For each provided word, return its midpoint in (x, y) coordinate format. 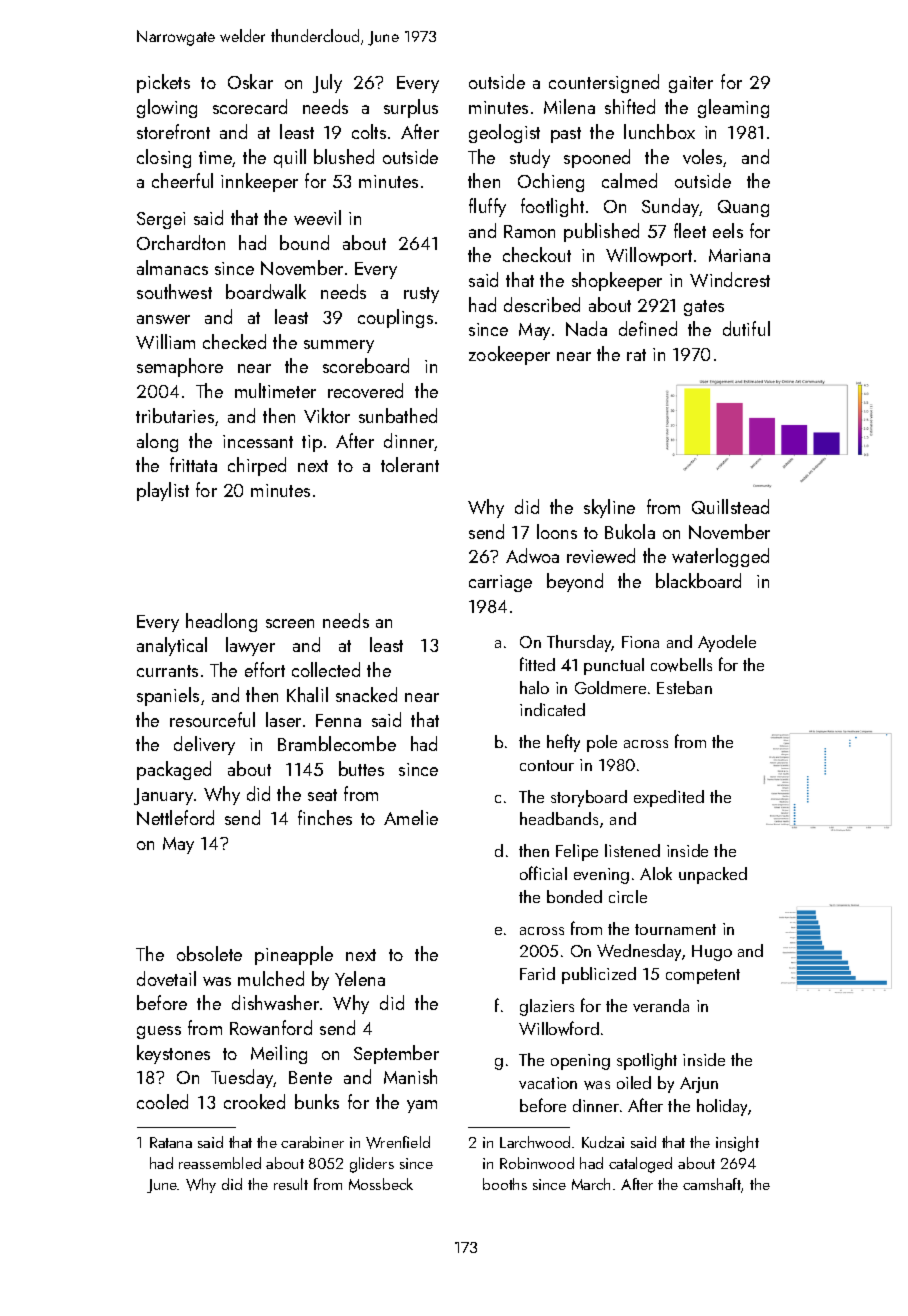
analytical (172, 646)
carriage (500, 583)
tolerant (410, 464)
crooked (254, 1101)
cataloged (640, 1165)
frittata (193, 464)
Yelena (360, 978)
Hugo (712, 953)
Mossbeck (381, 1184)
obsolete (209, 953)
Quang (743, 208)
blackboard (698, 580)
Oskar (250, 81)
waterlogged (720, 557)
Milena (569, 106)
